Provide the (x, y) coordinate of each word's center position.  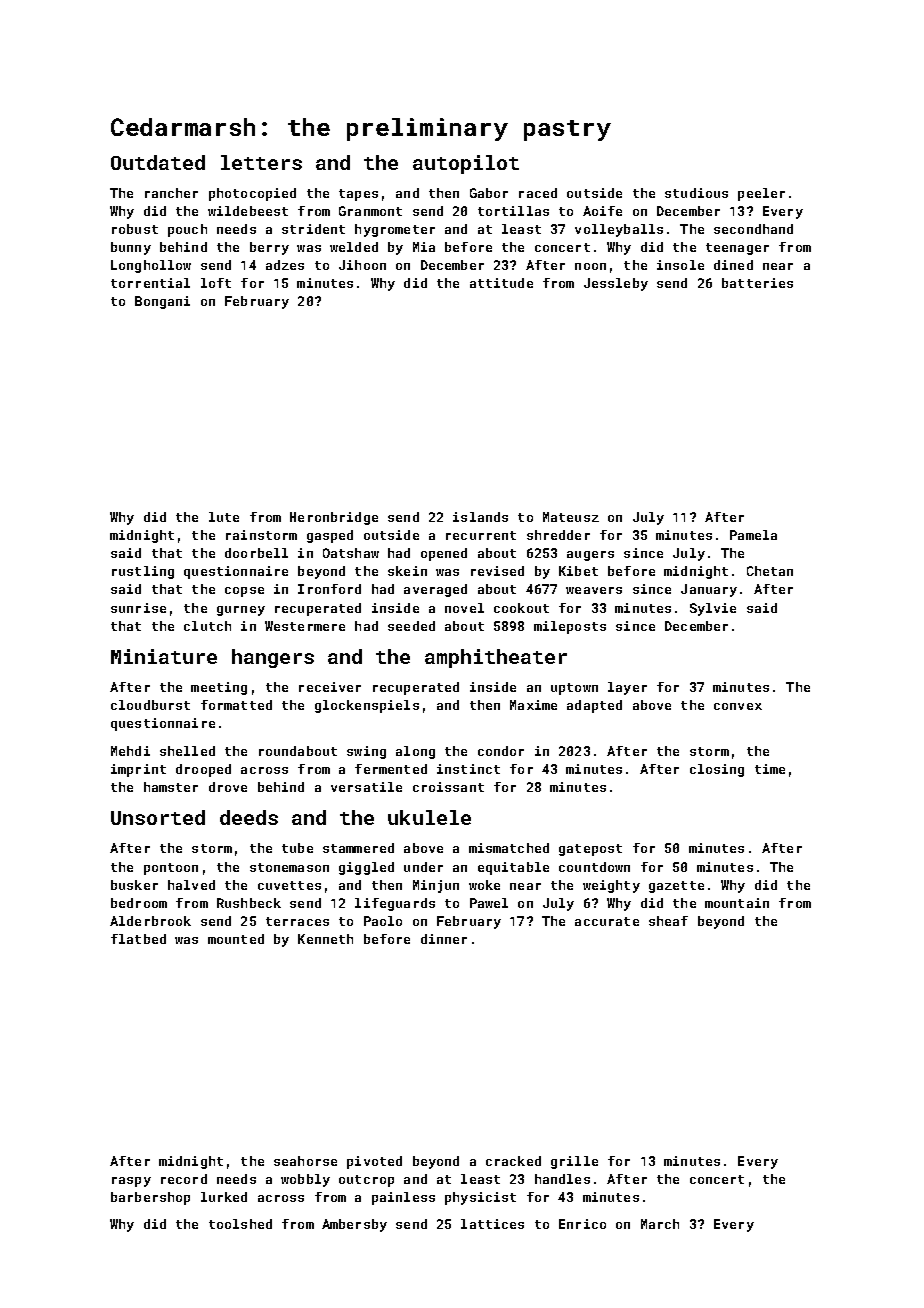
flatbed (138, 939)
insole (680, 265)
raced (538, 193)
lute (224, 517)
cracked (513, 1161)
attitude (501, 283)
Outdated (158, 162)
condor (501, 751)
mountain (737, 903)
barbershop (150, 1198)
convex (738, 706)
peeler (761, 194)
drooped (203, 770)
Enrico (582, 1224)
